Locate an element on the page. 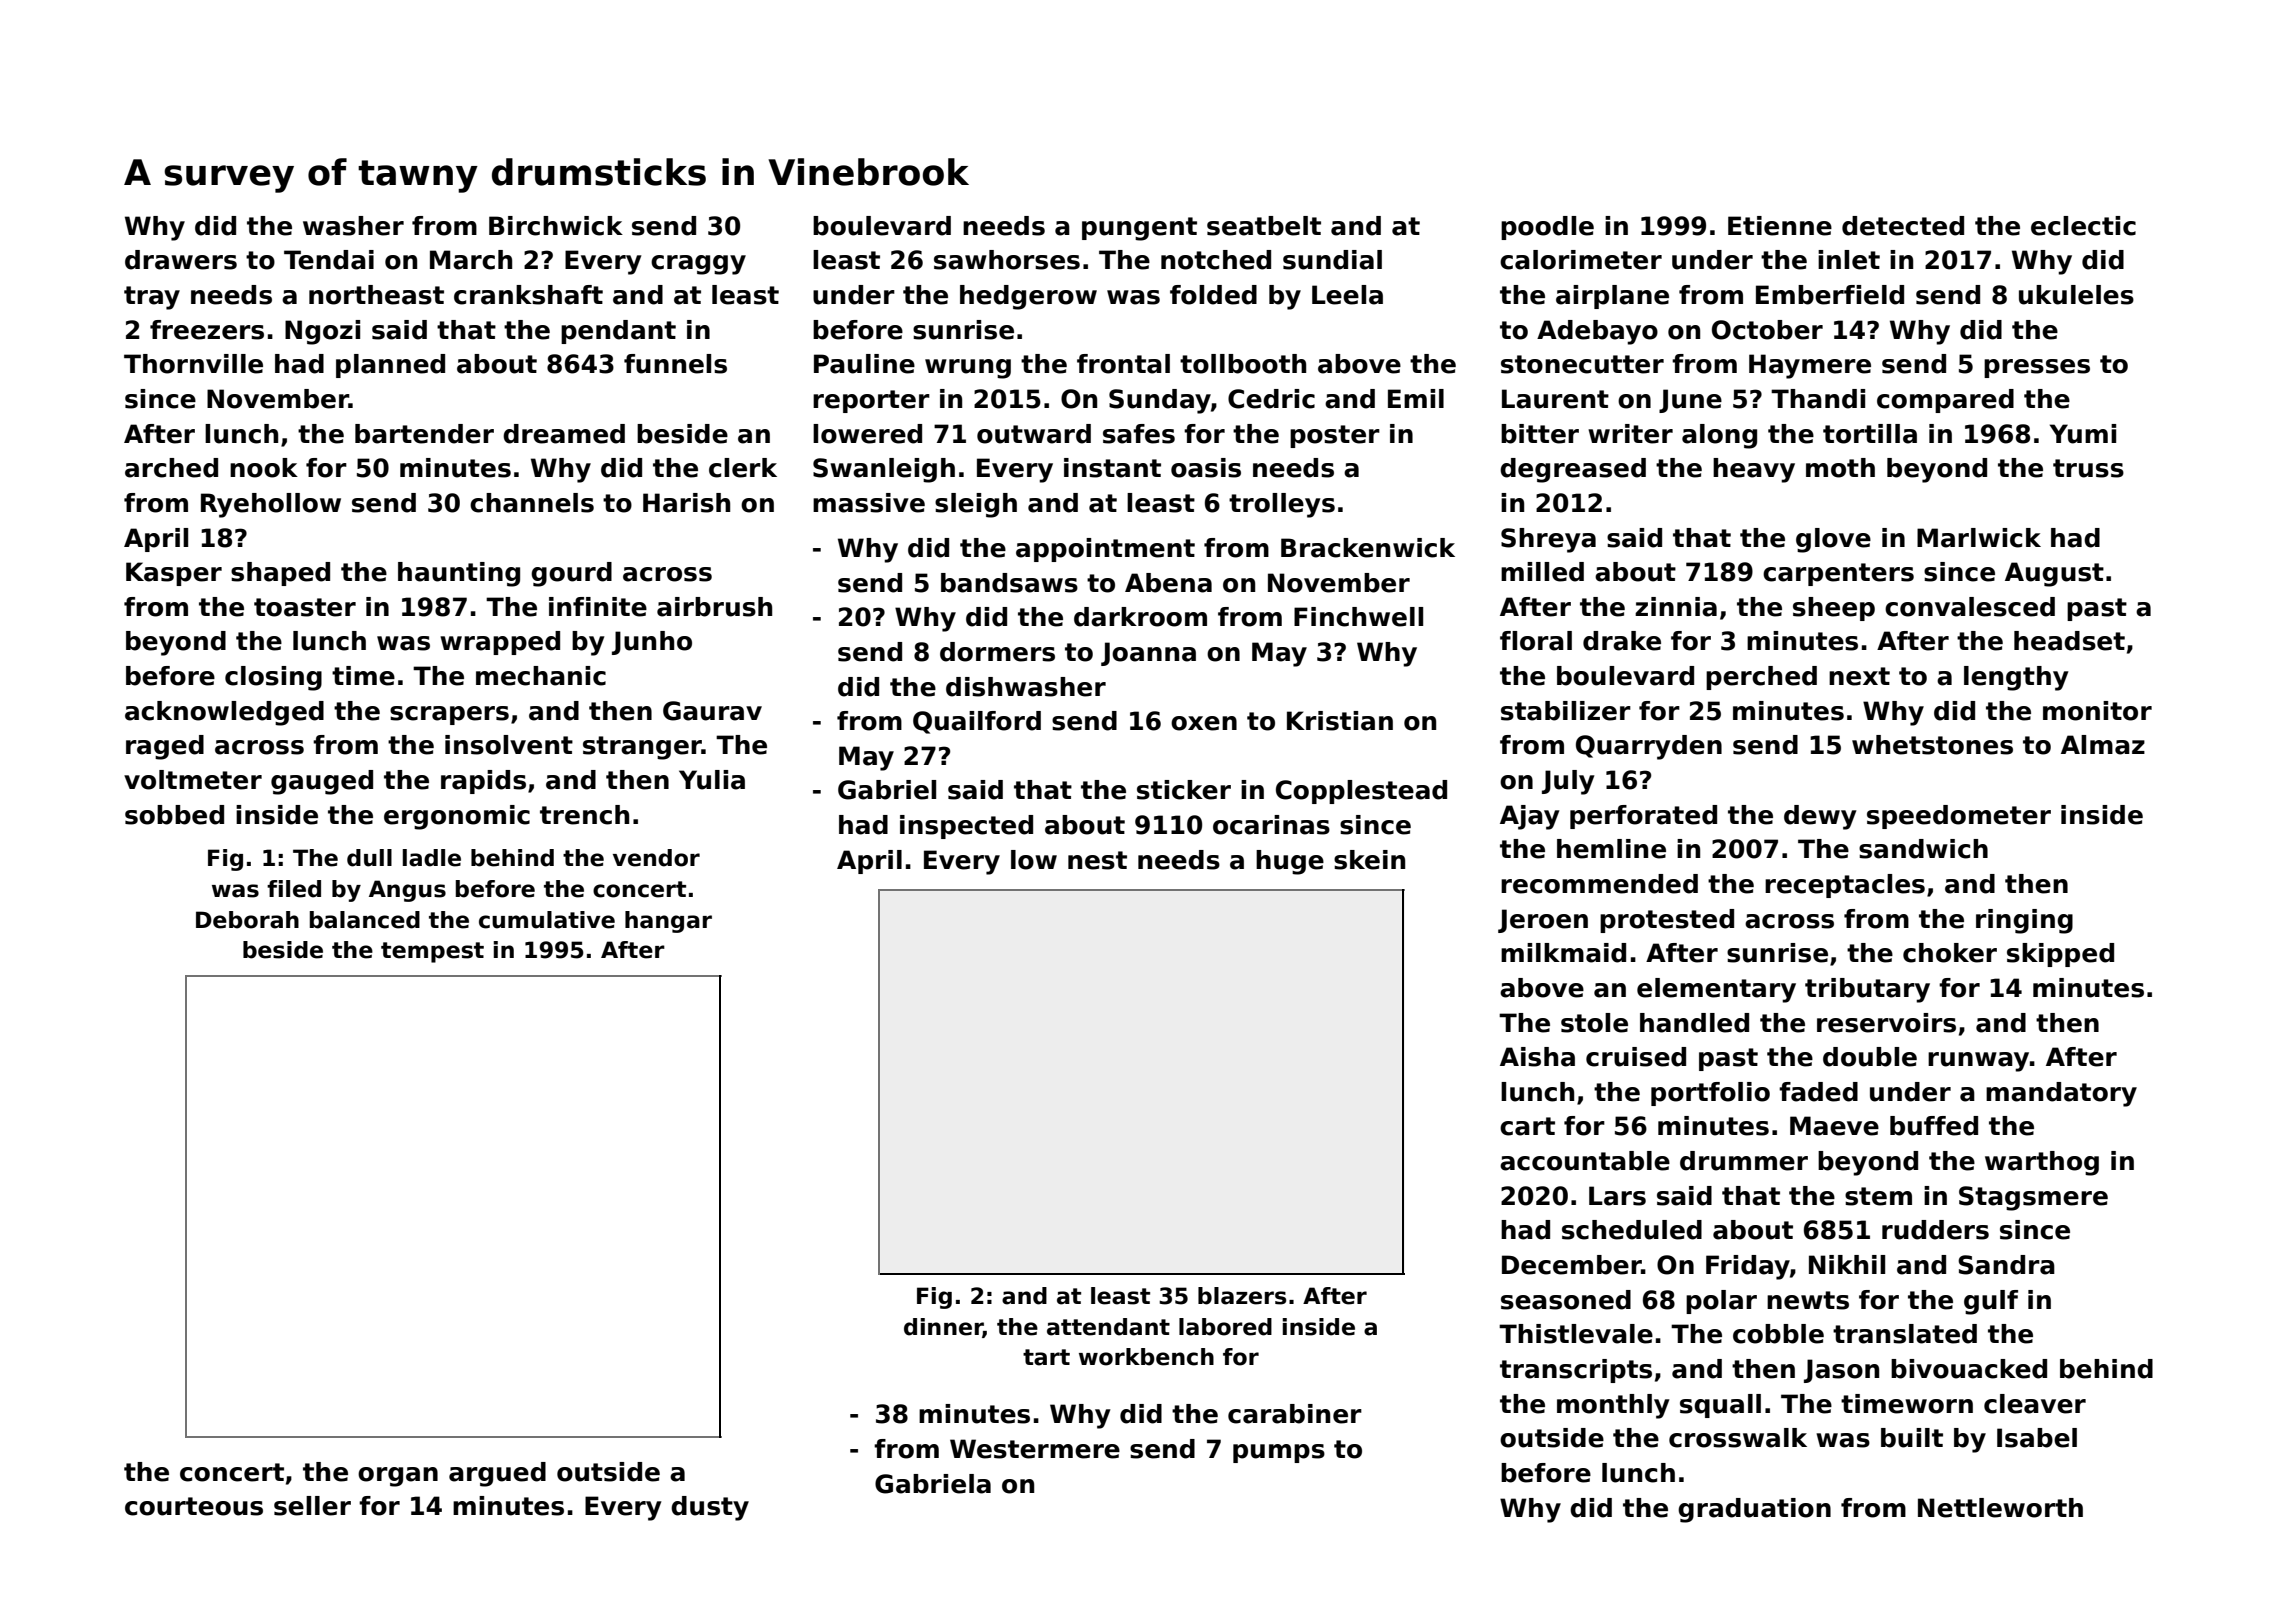  Jason is located at coordinates (1841, 1371).
